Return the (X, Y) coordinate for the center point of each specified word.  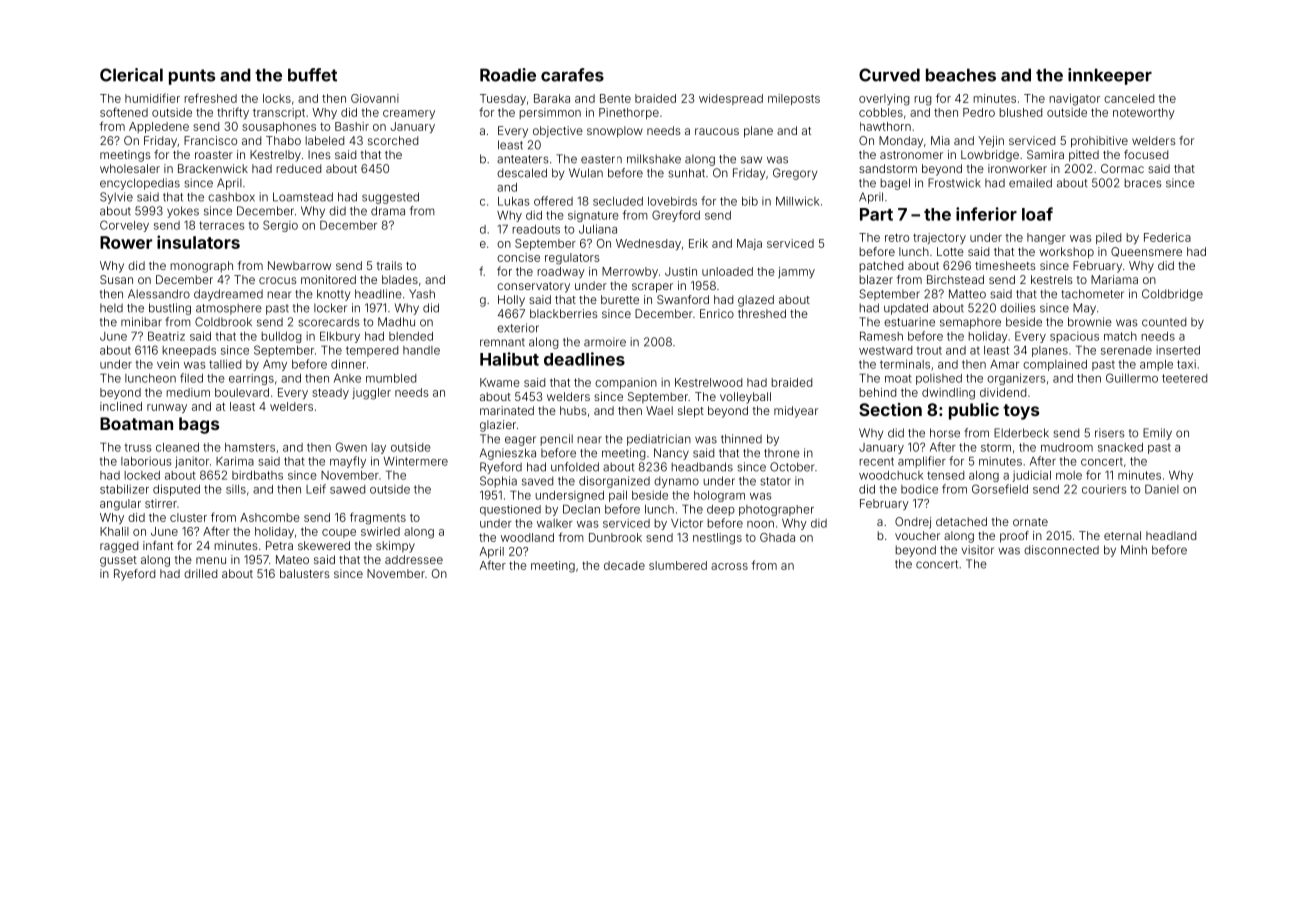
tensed (945, 475)
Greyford (676, 216)
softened (124, 112)
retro (897, 237)
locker (330, 308)
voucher (917, 535)
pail (618, 496)
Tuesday (503, 99)
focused (1146, 154)
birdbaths (257, 475)
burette (620, 299)
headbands (702, 467)
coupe (339, 533)
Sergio (280, 226)
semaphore (970, 323)
